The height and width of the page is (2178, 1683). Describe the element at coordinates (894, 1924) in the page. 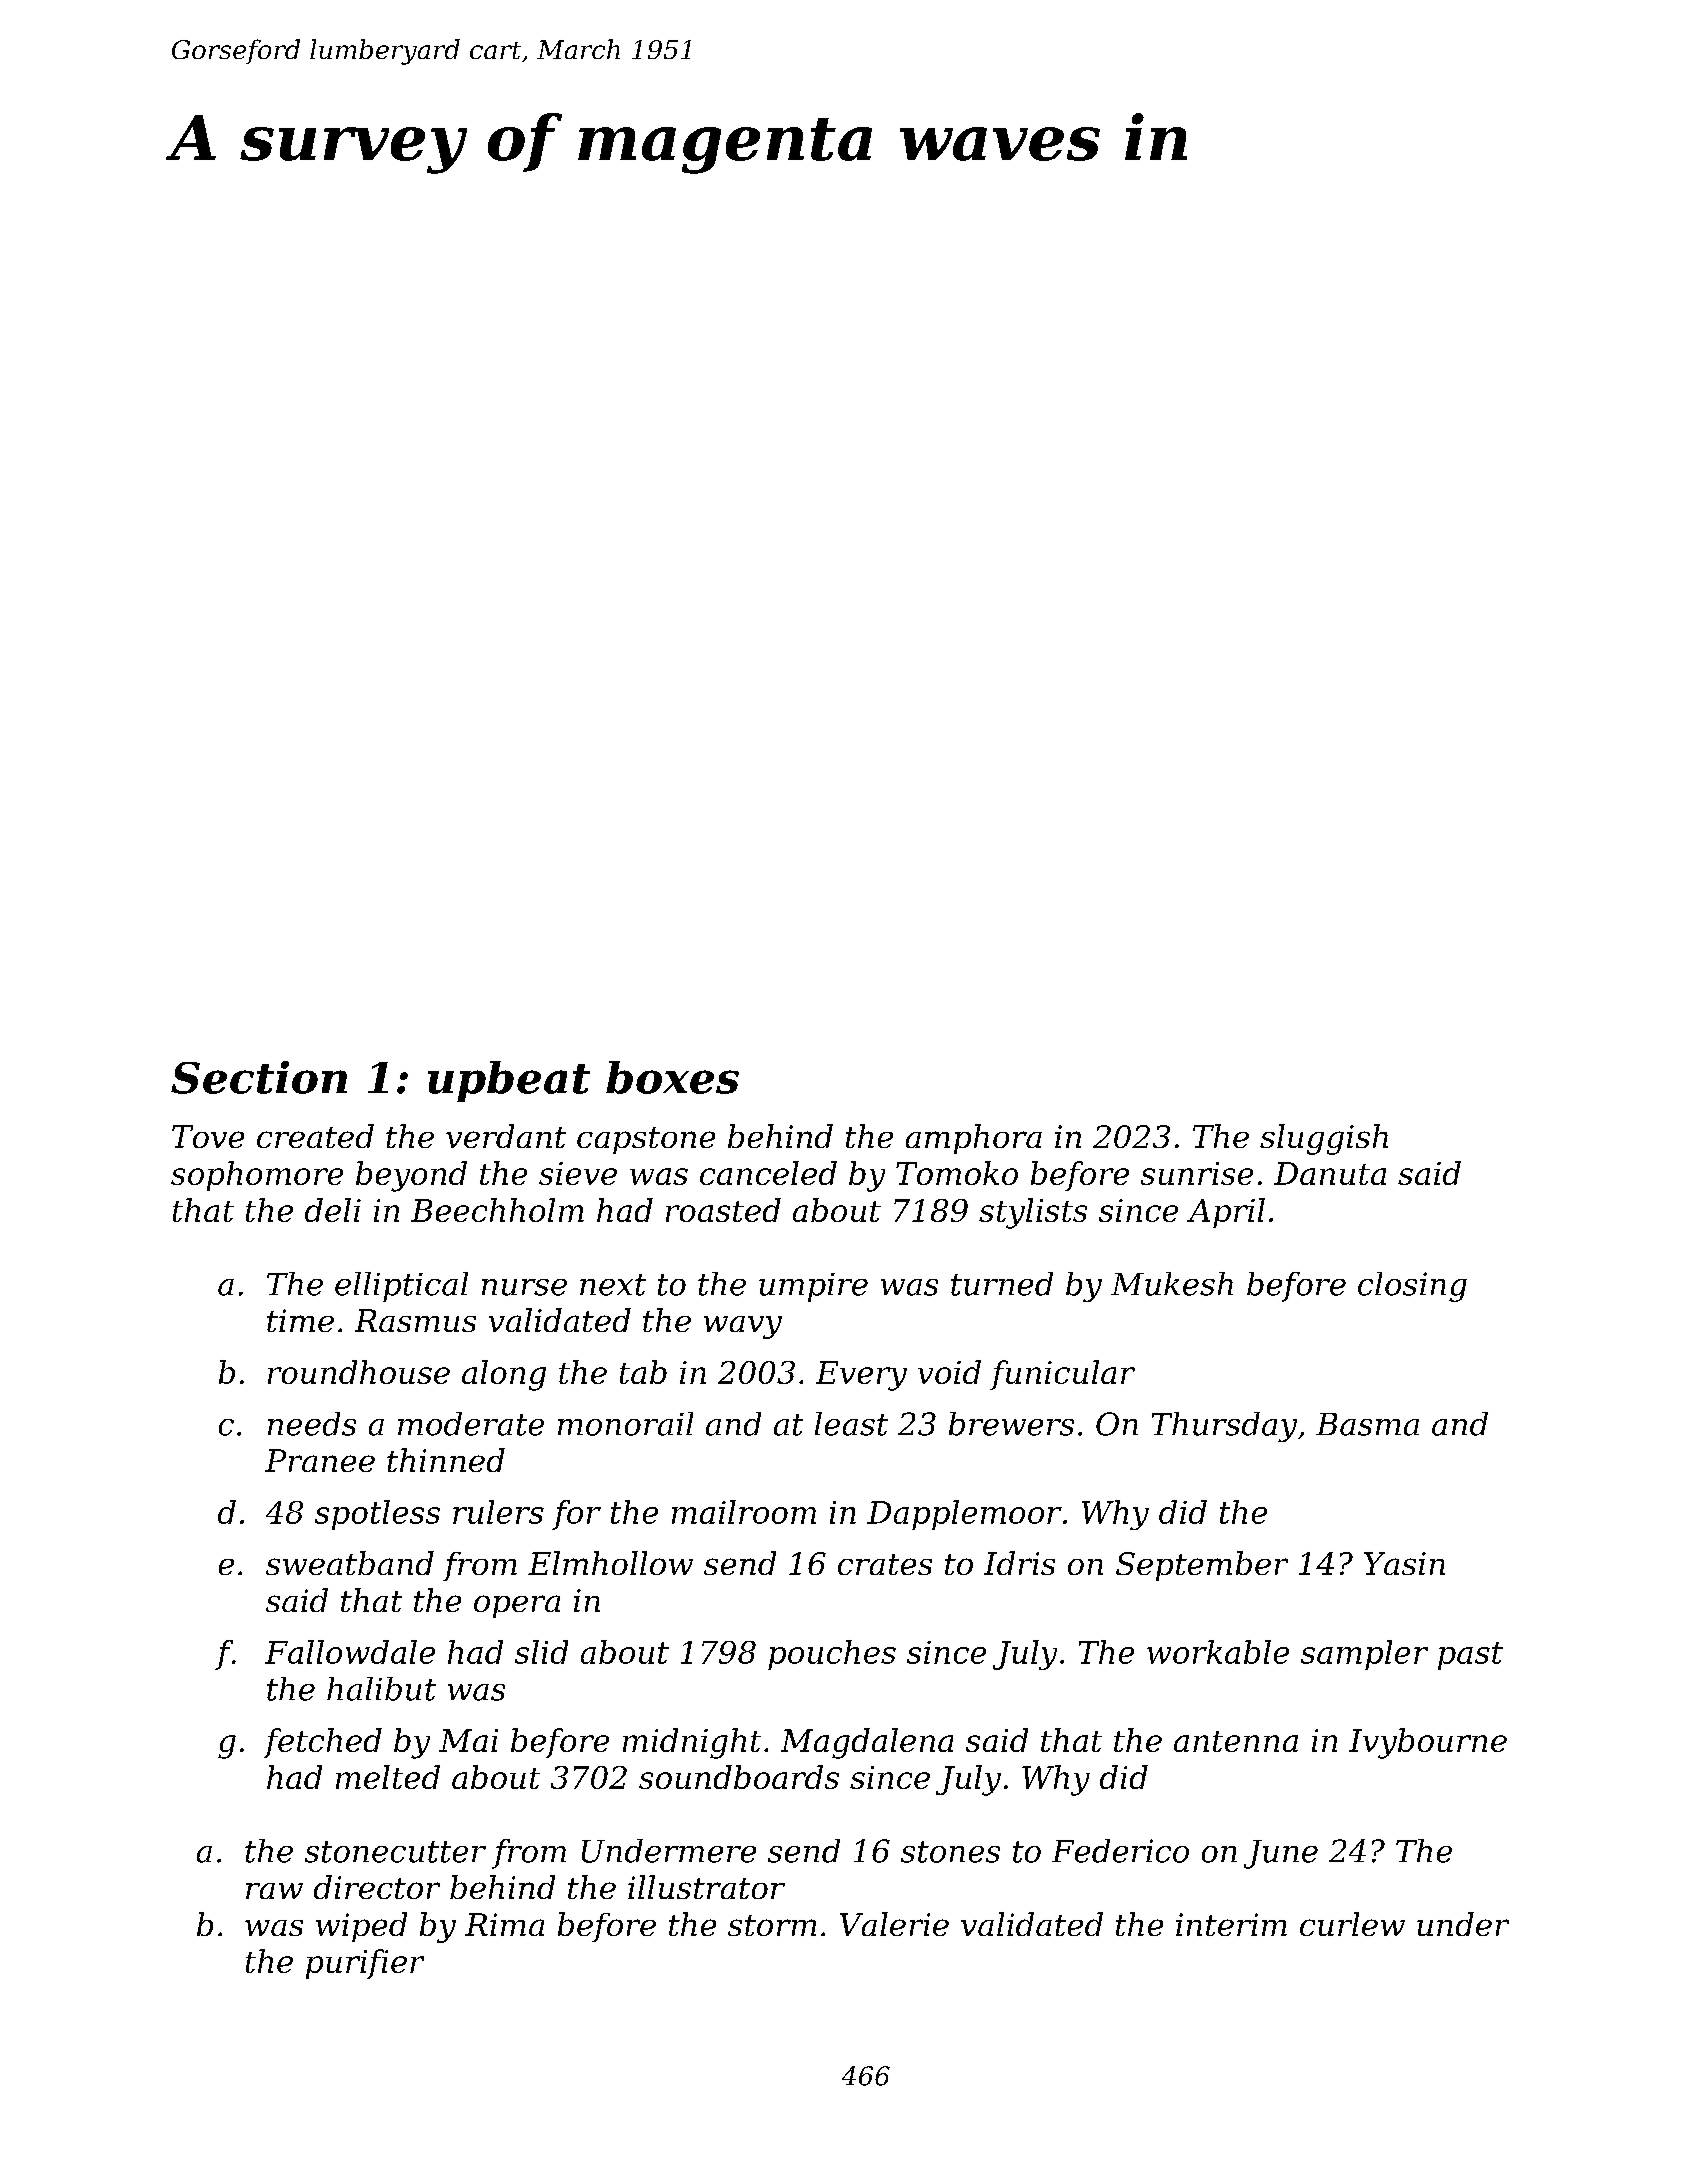

I see `Valerie` at that location.
